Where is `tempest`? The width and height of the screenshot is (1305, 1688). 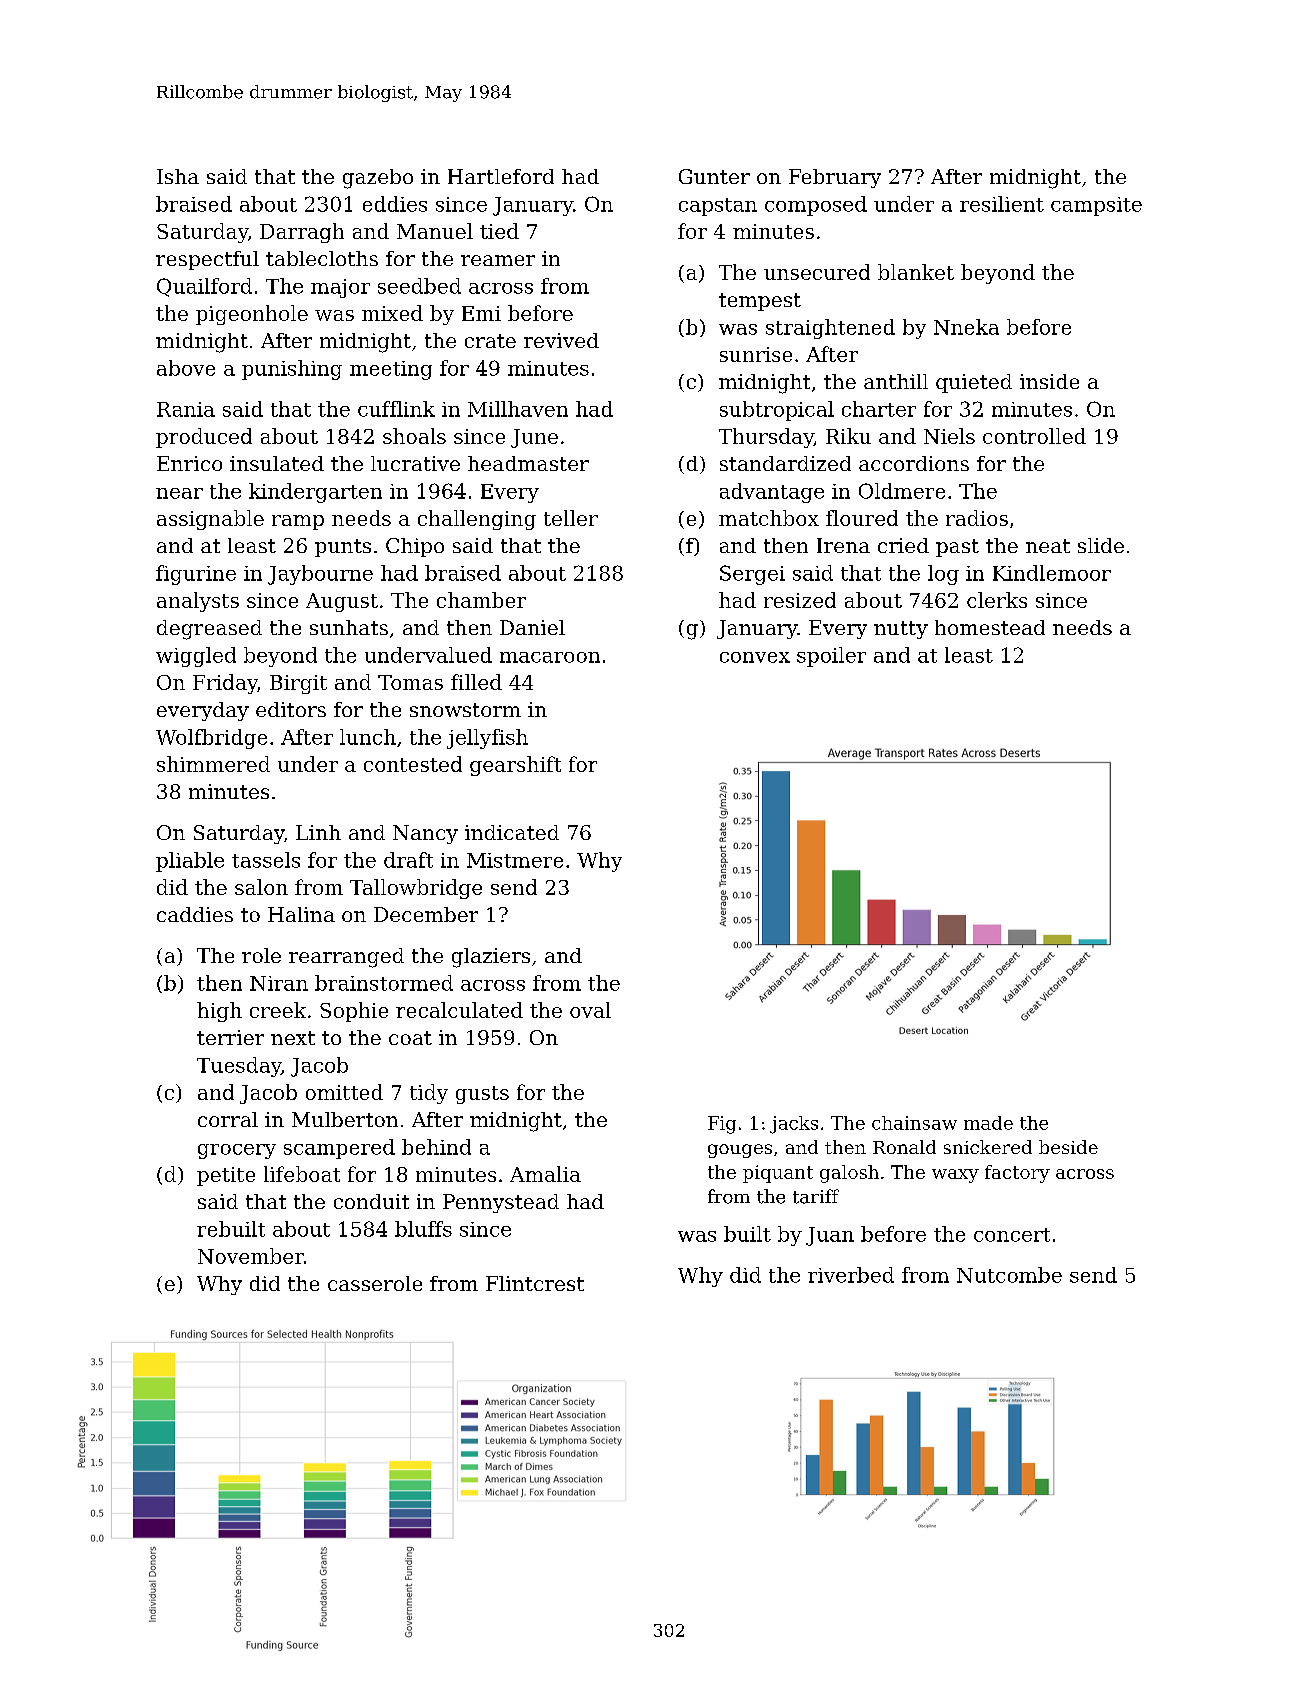
tempest is located at coordinates (760, 302).
